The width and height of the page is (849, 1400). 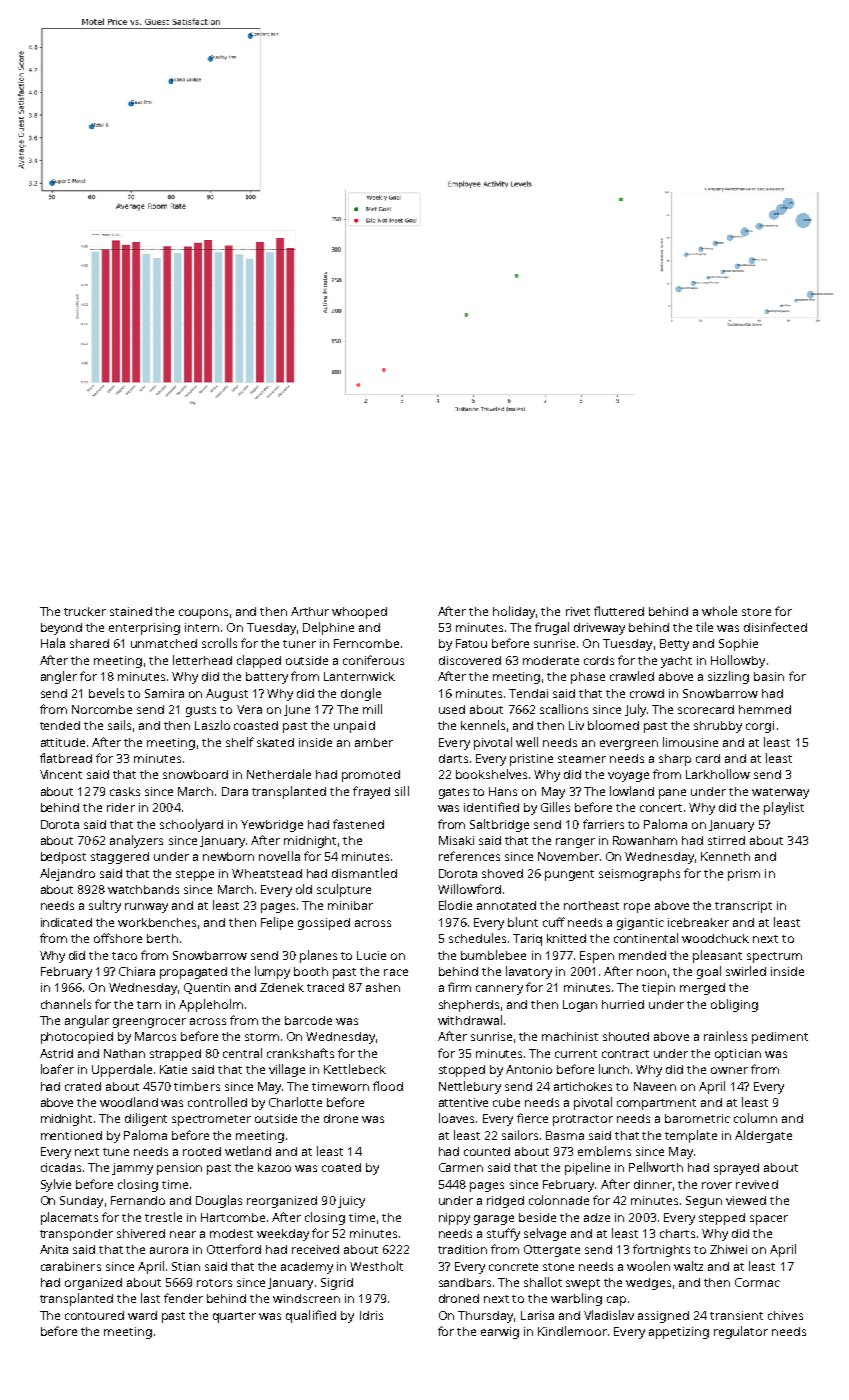 I want to click on stained, so click(x=131, y=611).
